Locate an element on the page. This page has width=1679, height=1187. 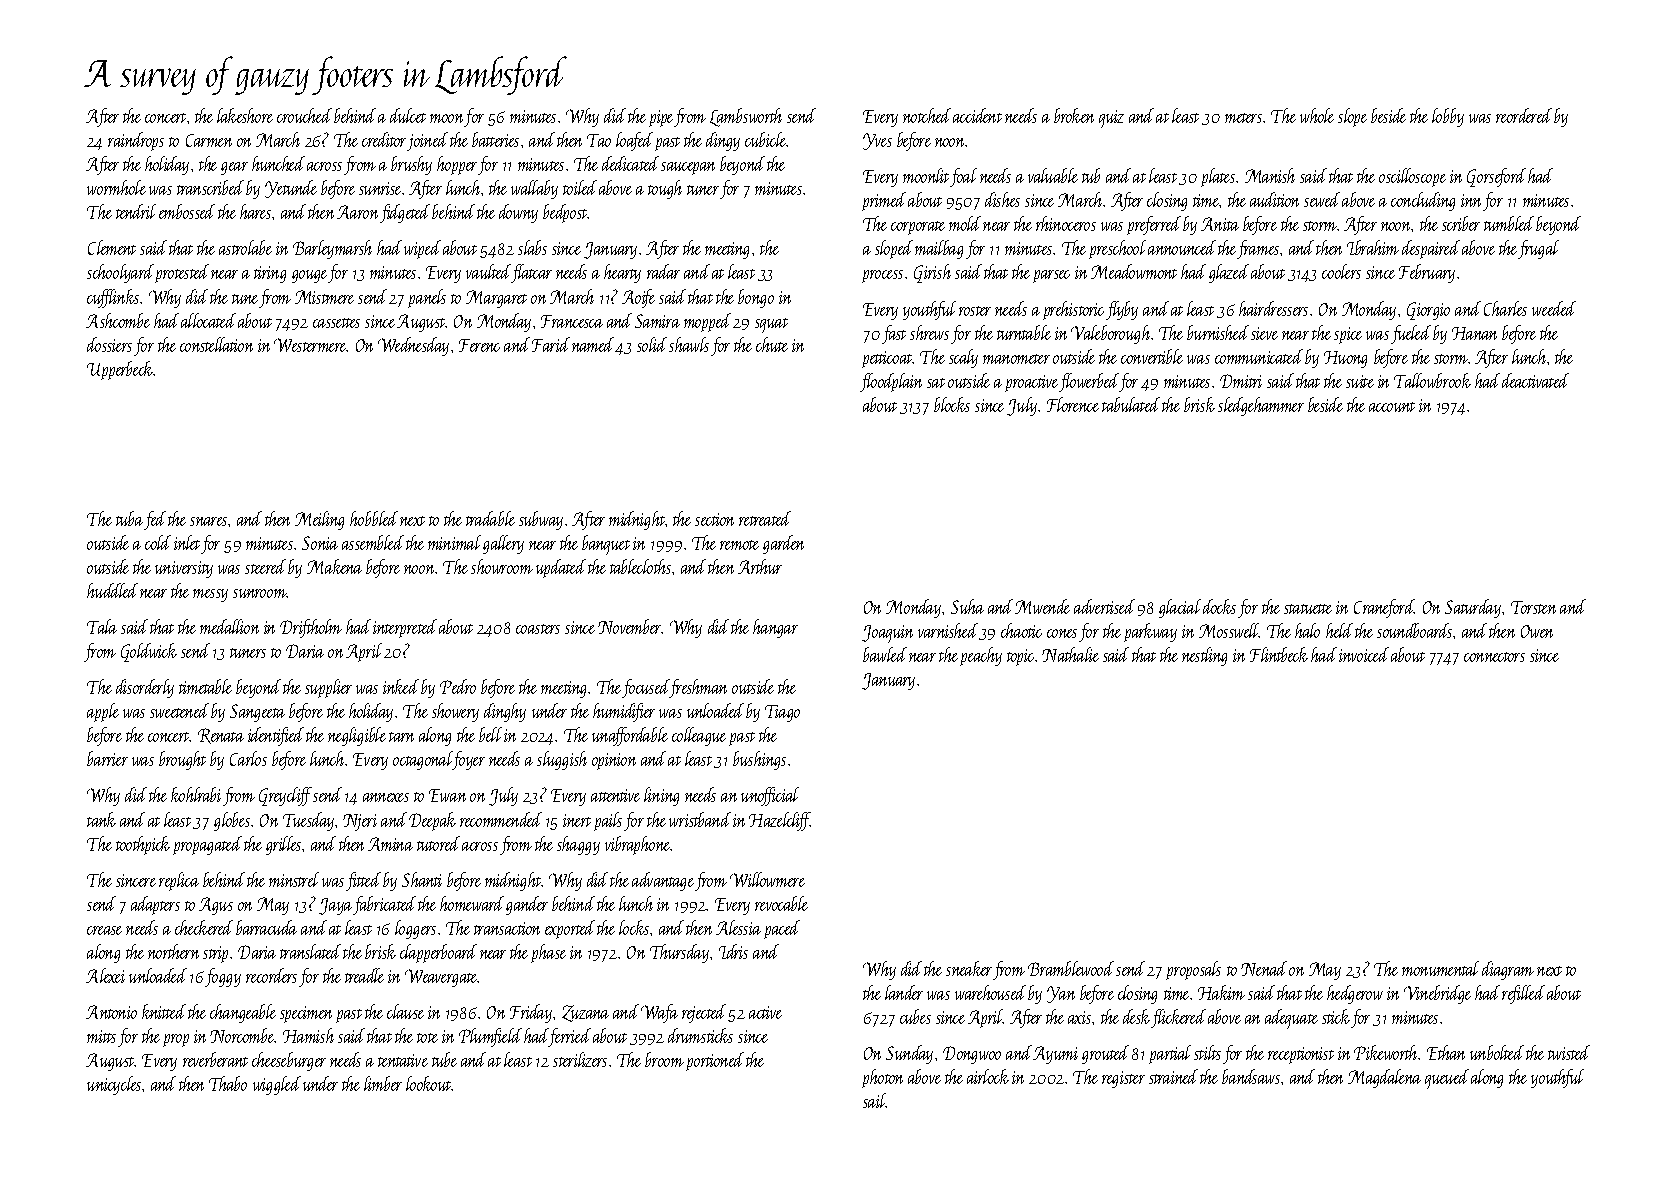
Upperbeck is located at coordinates (120, 370).
